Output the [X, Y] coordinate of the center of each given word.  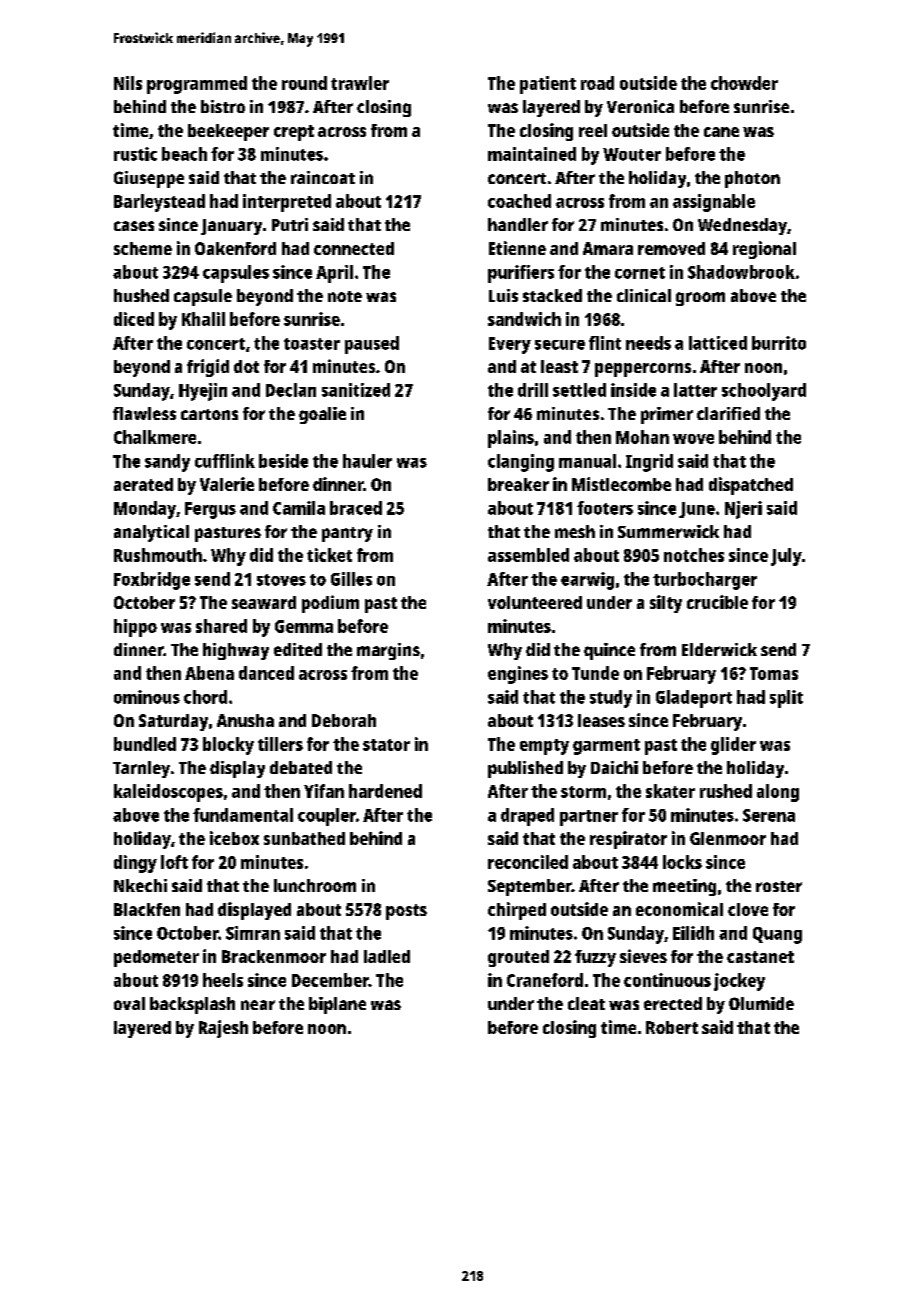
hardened [385, 791]
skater [670, 791]
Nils [128, 83]
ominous [147, 697]
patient [548, 85]
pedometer [156, 958]
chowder [744, 83]
